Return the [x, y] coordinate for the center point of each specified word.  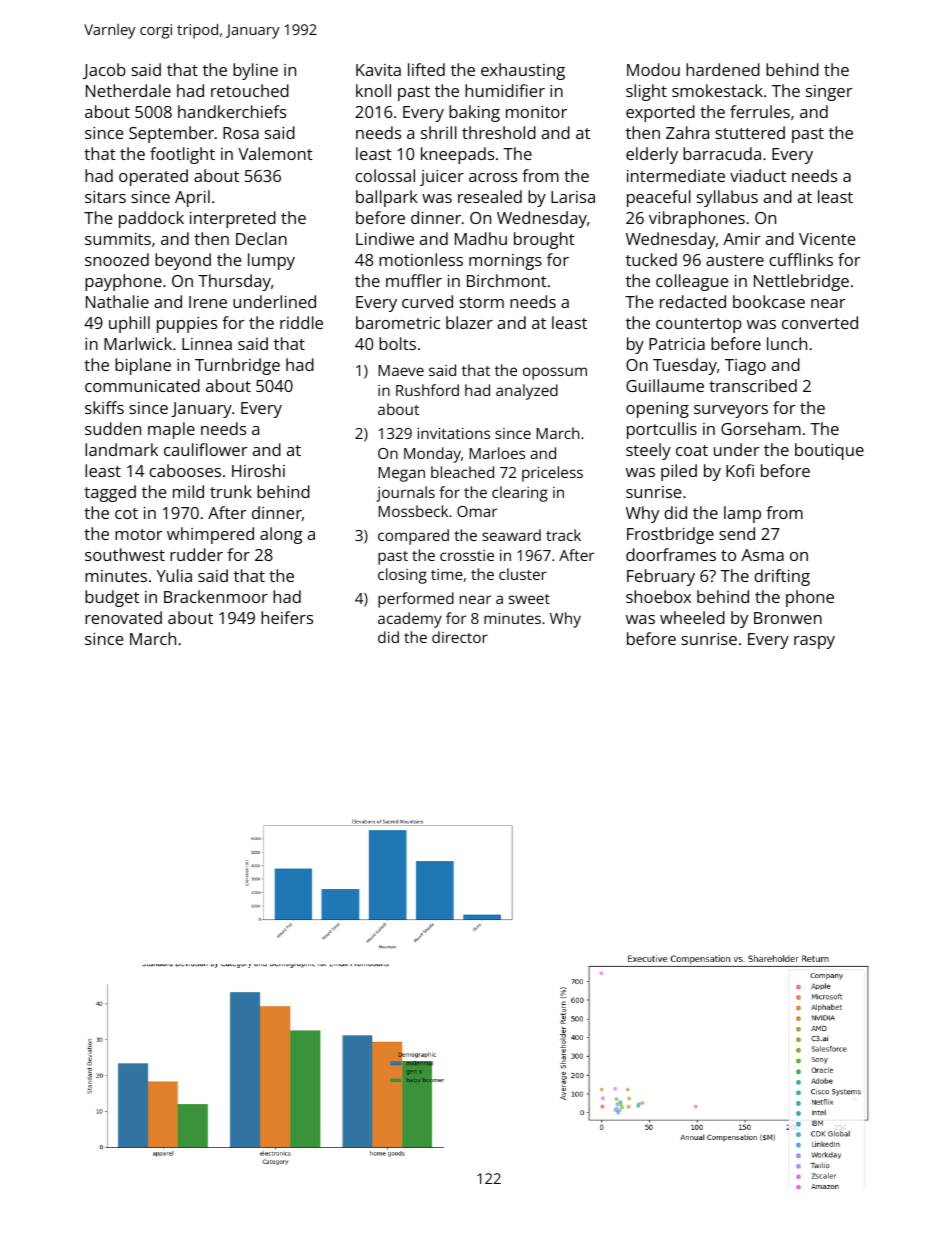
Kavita [378, 70]
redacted [693, 301]
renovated [123, 617]
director [460, 637]
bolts [397, 343]
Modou [653, 69]
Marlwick [138, 343]
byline [255, 71]
